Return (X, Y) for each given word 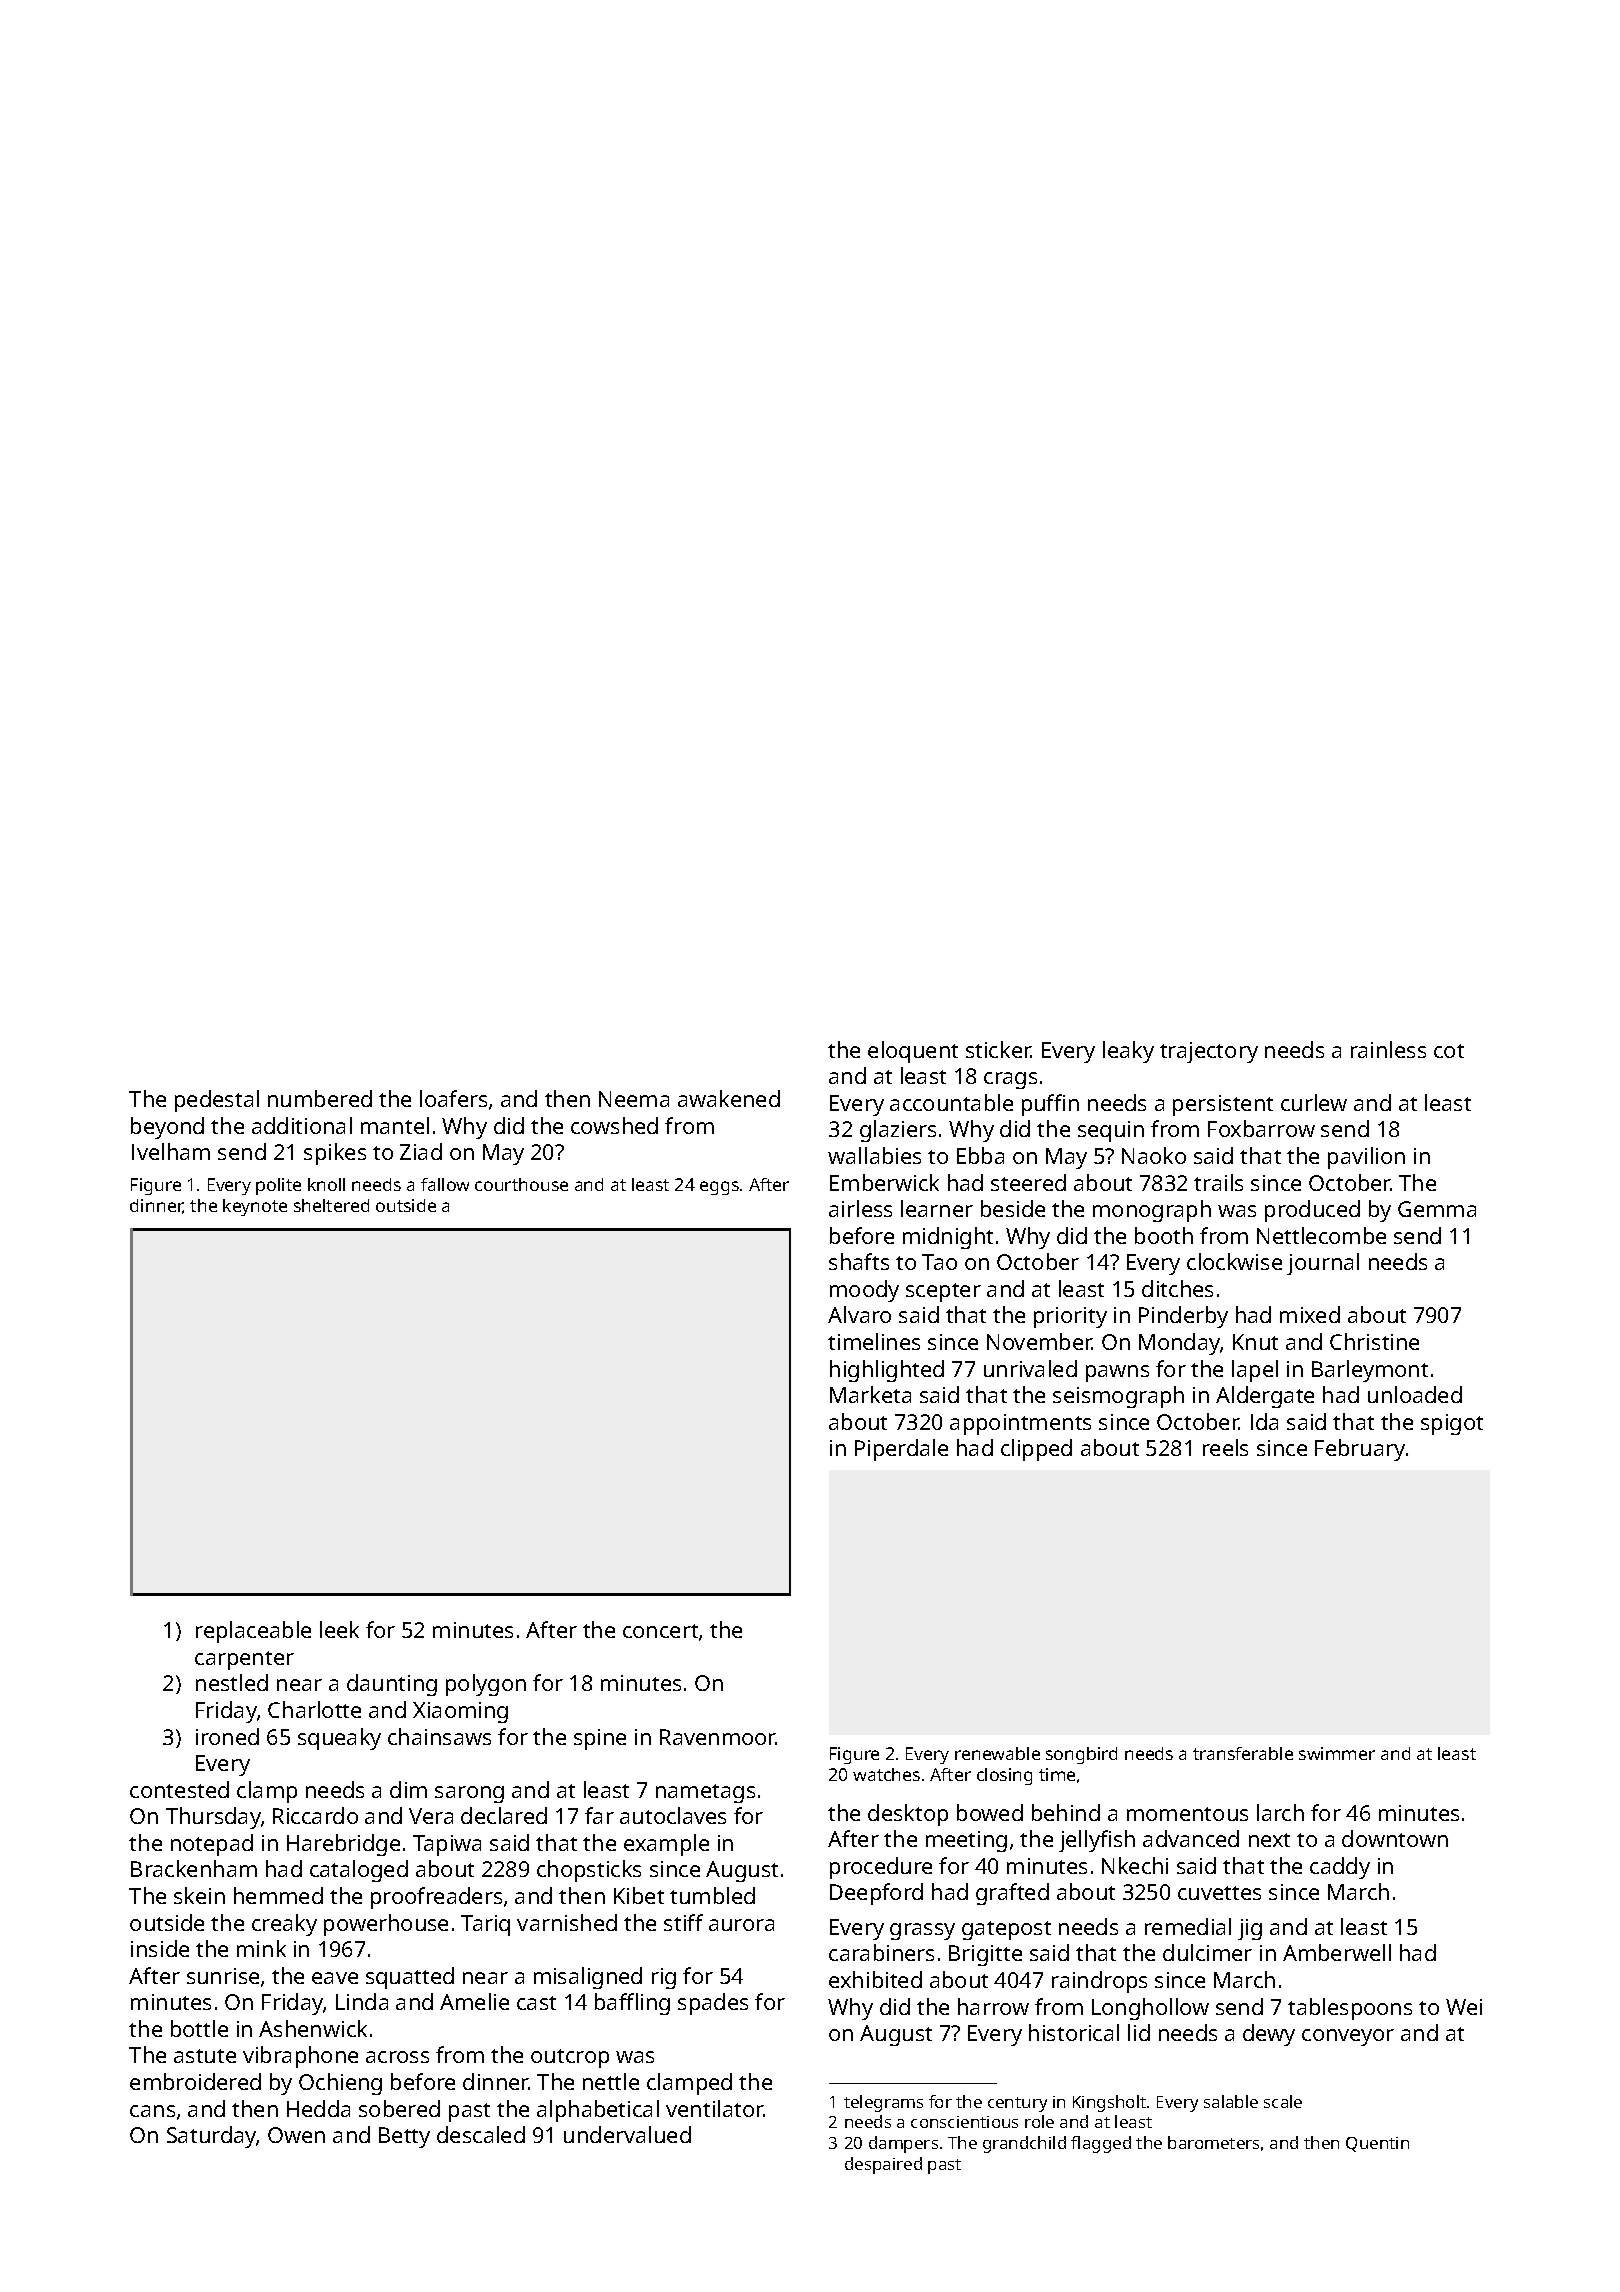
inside (160, 1948)
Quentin (1377, 2144)
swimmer (1337, 1753)
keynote (255, 1207)
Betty (404, 2137)
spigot (1452, 1424)
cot (1449, 1051)
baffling (632, 2004)
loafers (453, 1098)
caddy (1340, 1868)
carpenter (244, 1660)
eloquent (913, 1052)
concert (660, 1631)
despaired (883, 2165)
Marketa (870, 1394)
